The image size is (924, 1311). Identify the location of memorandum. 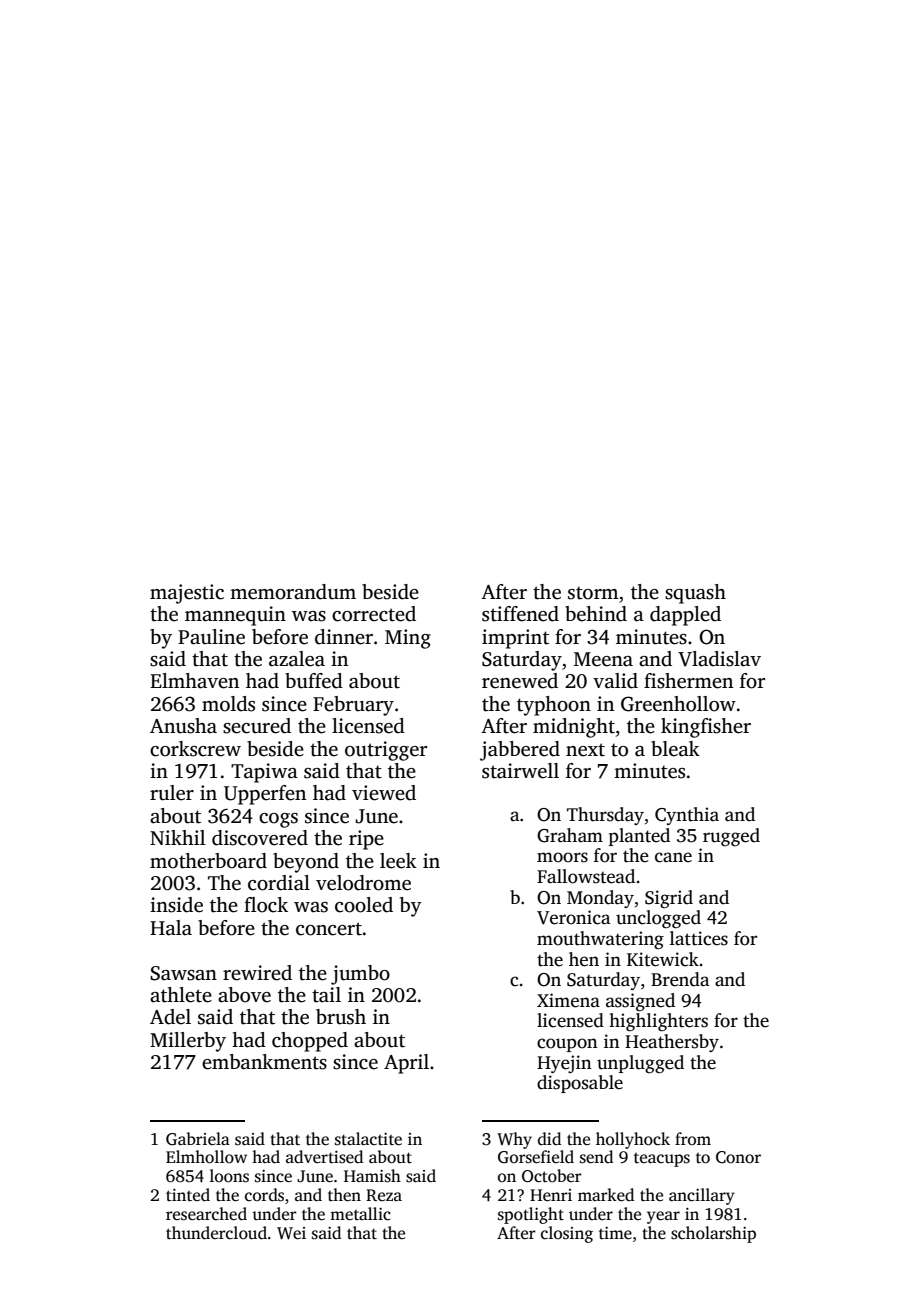
(293, 592).
